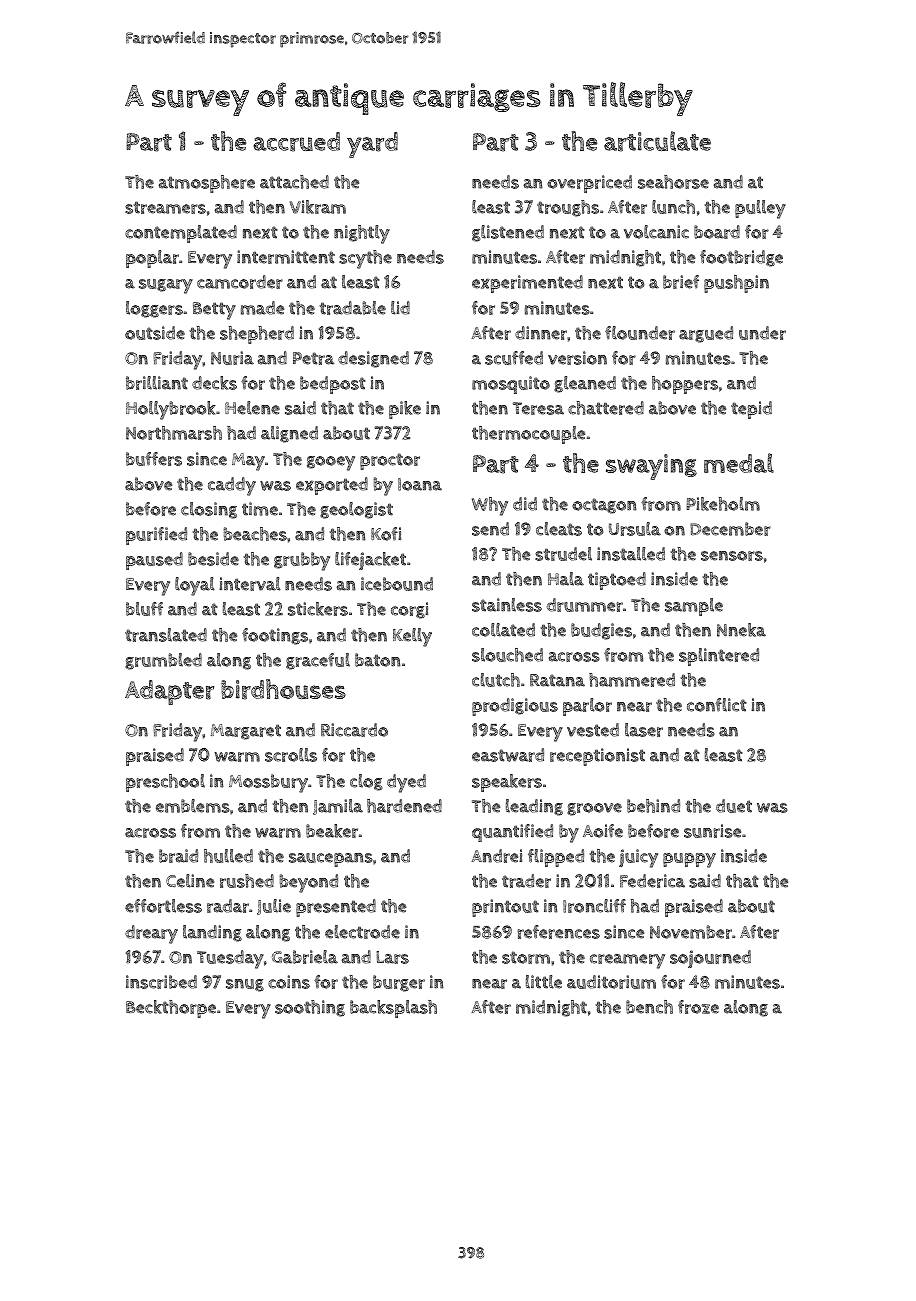 The height and width of the screenshot is (1301, 916). What do you see at coordinates (393, 1009) in the screenshot?
I see `backsplash` at bounding box center [393, 1009].
